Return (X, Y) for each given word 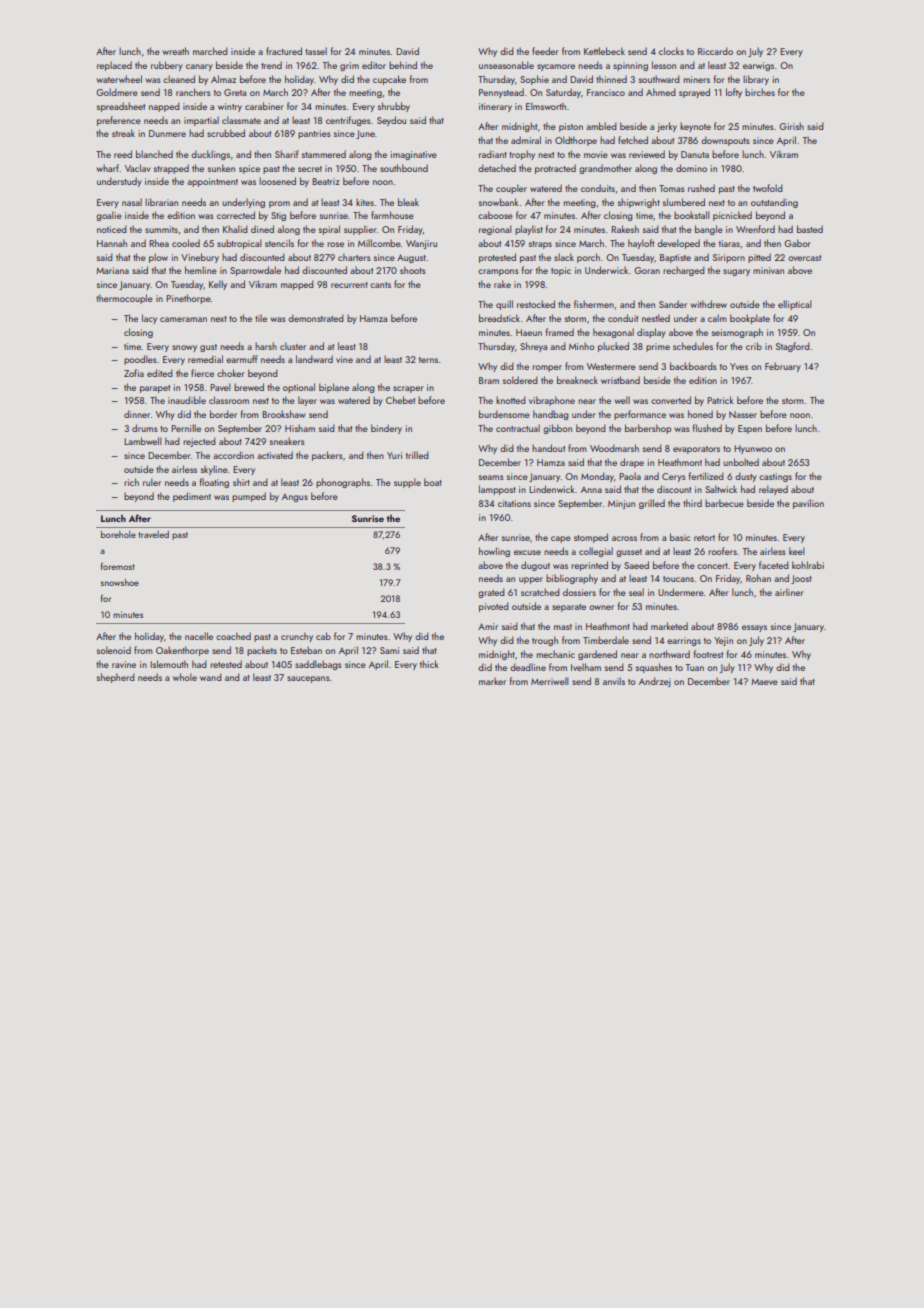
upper (531, 580)
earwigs (758, 66)
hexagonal (613, 333)
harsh (266, 346)
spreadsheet (121, 107)
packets (262, 651)
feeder (545, 51)
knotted (511, 400)
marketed (669, 626)
